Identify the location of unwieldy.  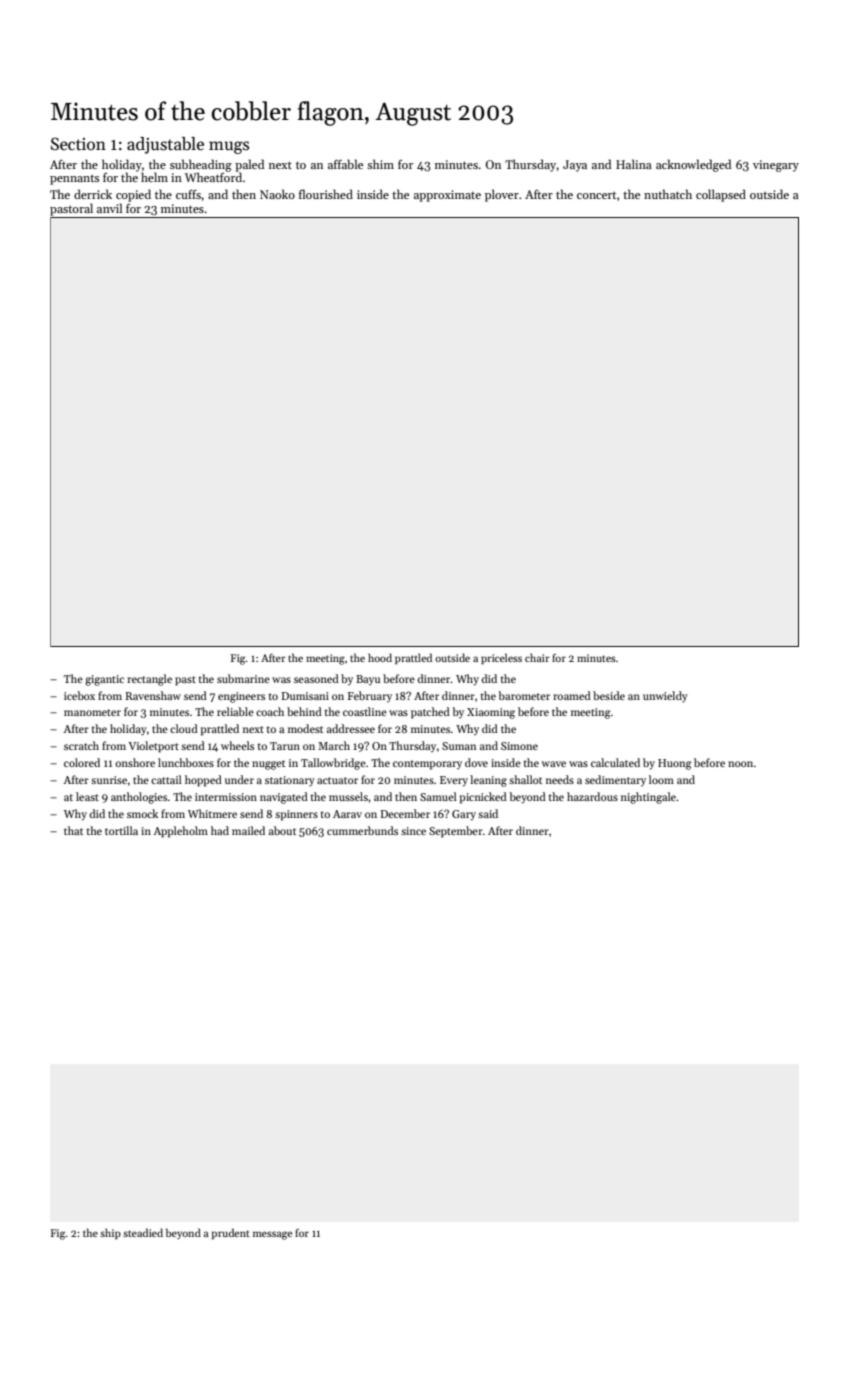
(665, 697).
